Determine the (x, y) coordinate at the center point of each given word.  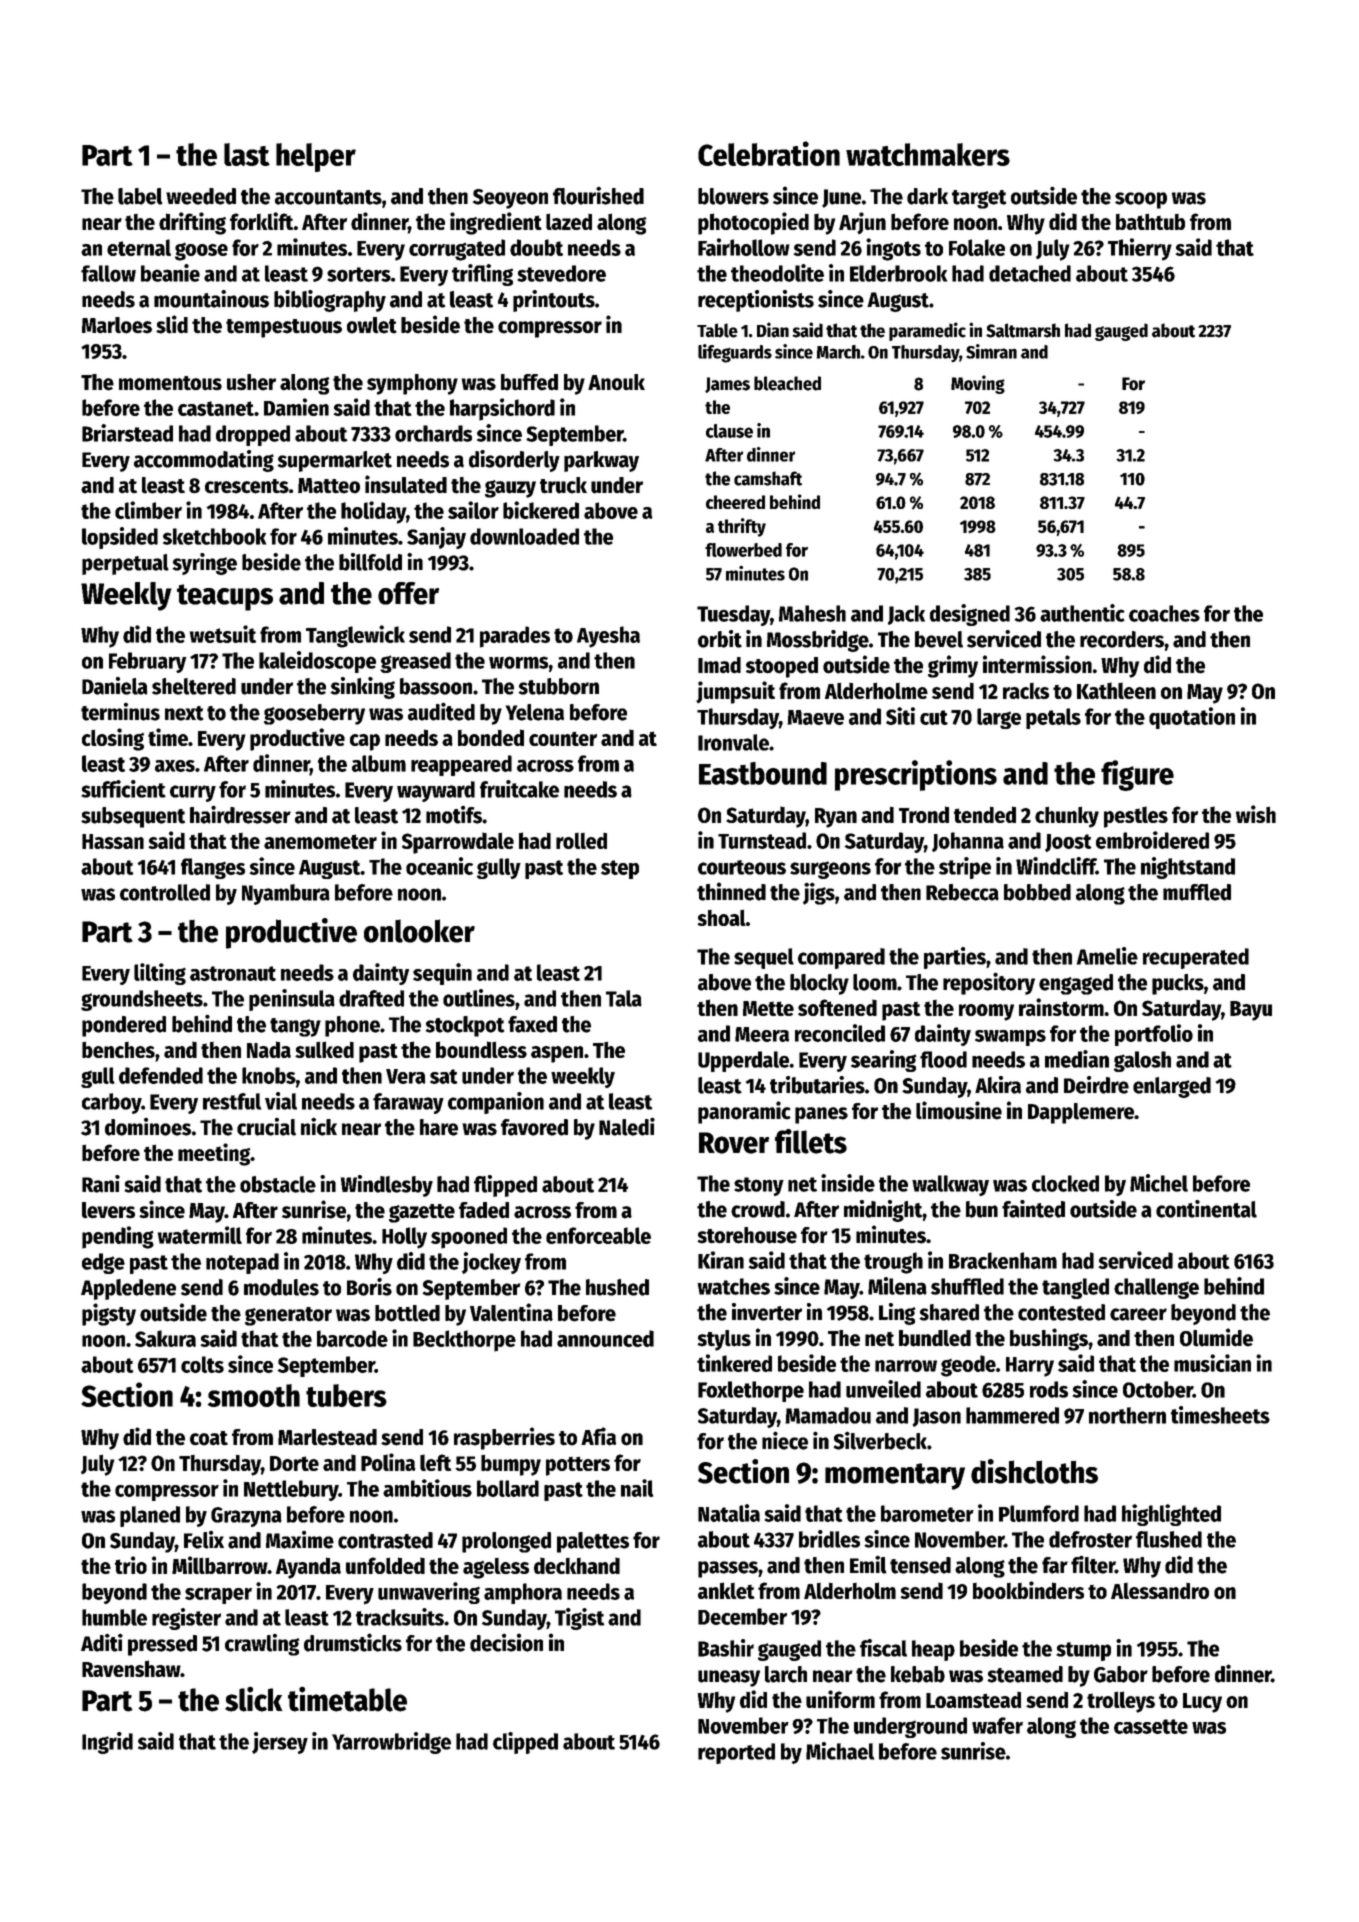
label (140, 196)
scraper (218, 1596)
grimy (953, 666)
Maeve (815, 717)
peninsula (292, 1000)
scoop (1141, 200)
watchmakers (928, 154)
